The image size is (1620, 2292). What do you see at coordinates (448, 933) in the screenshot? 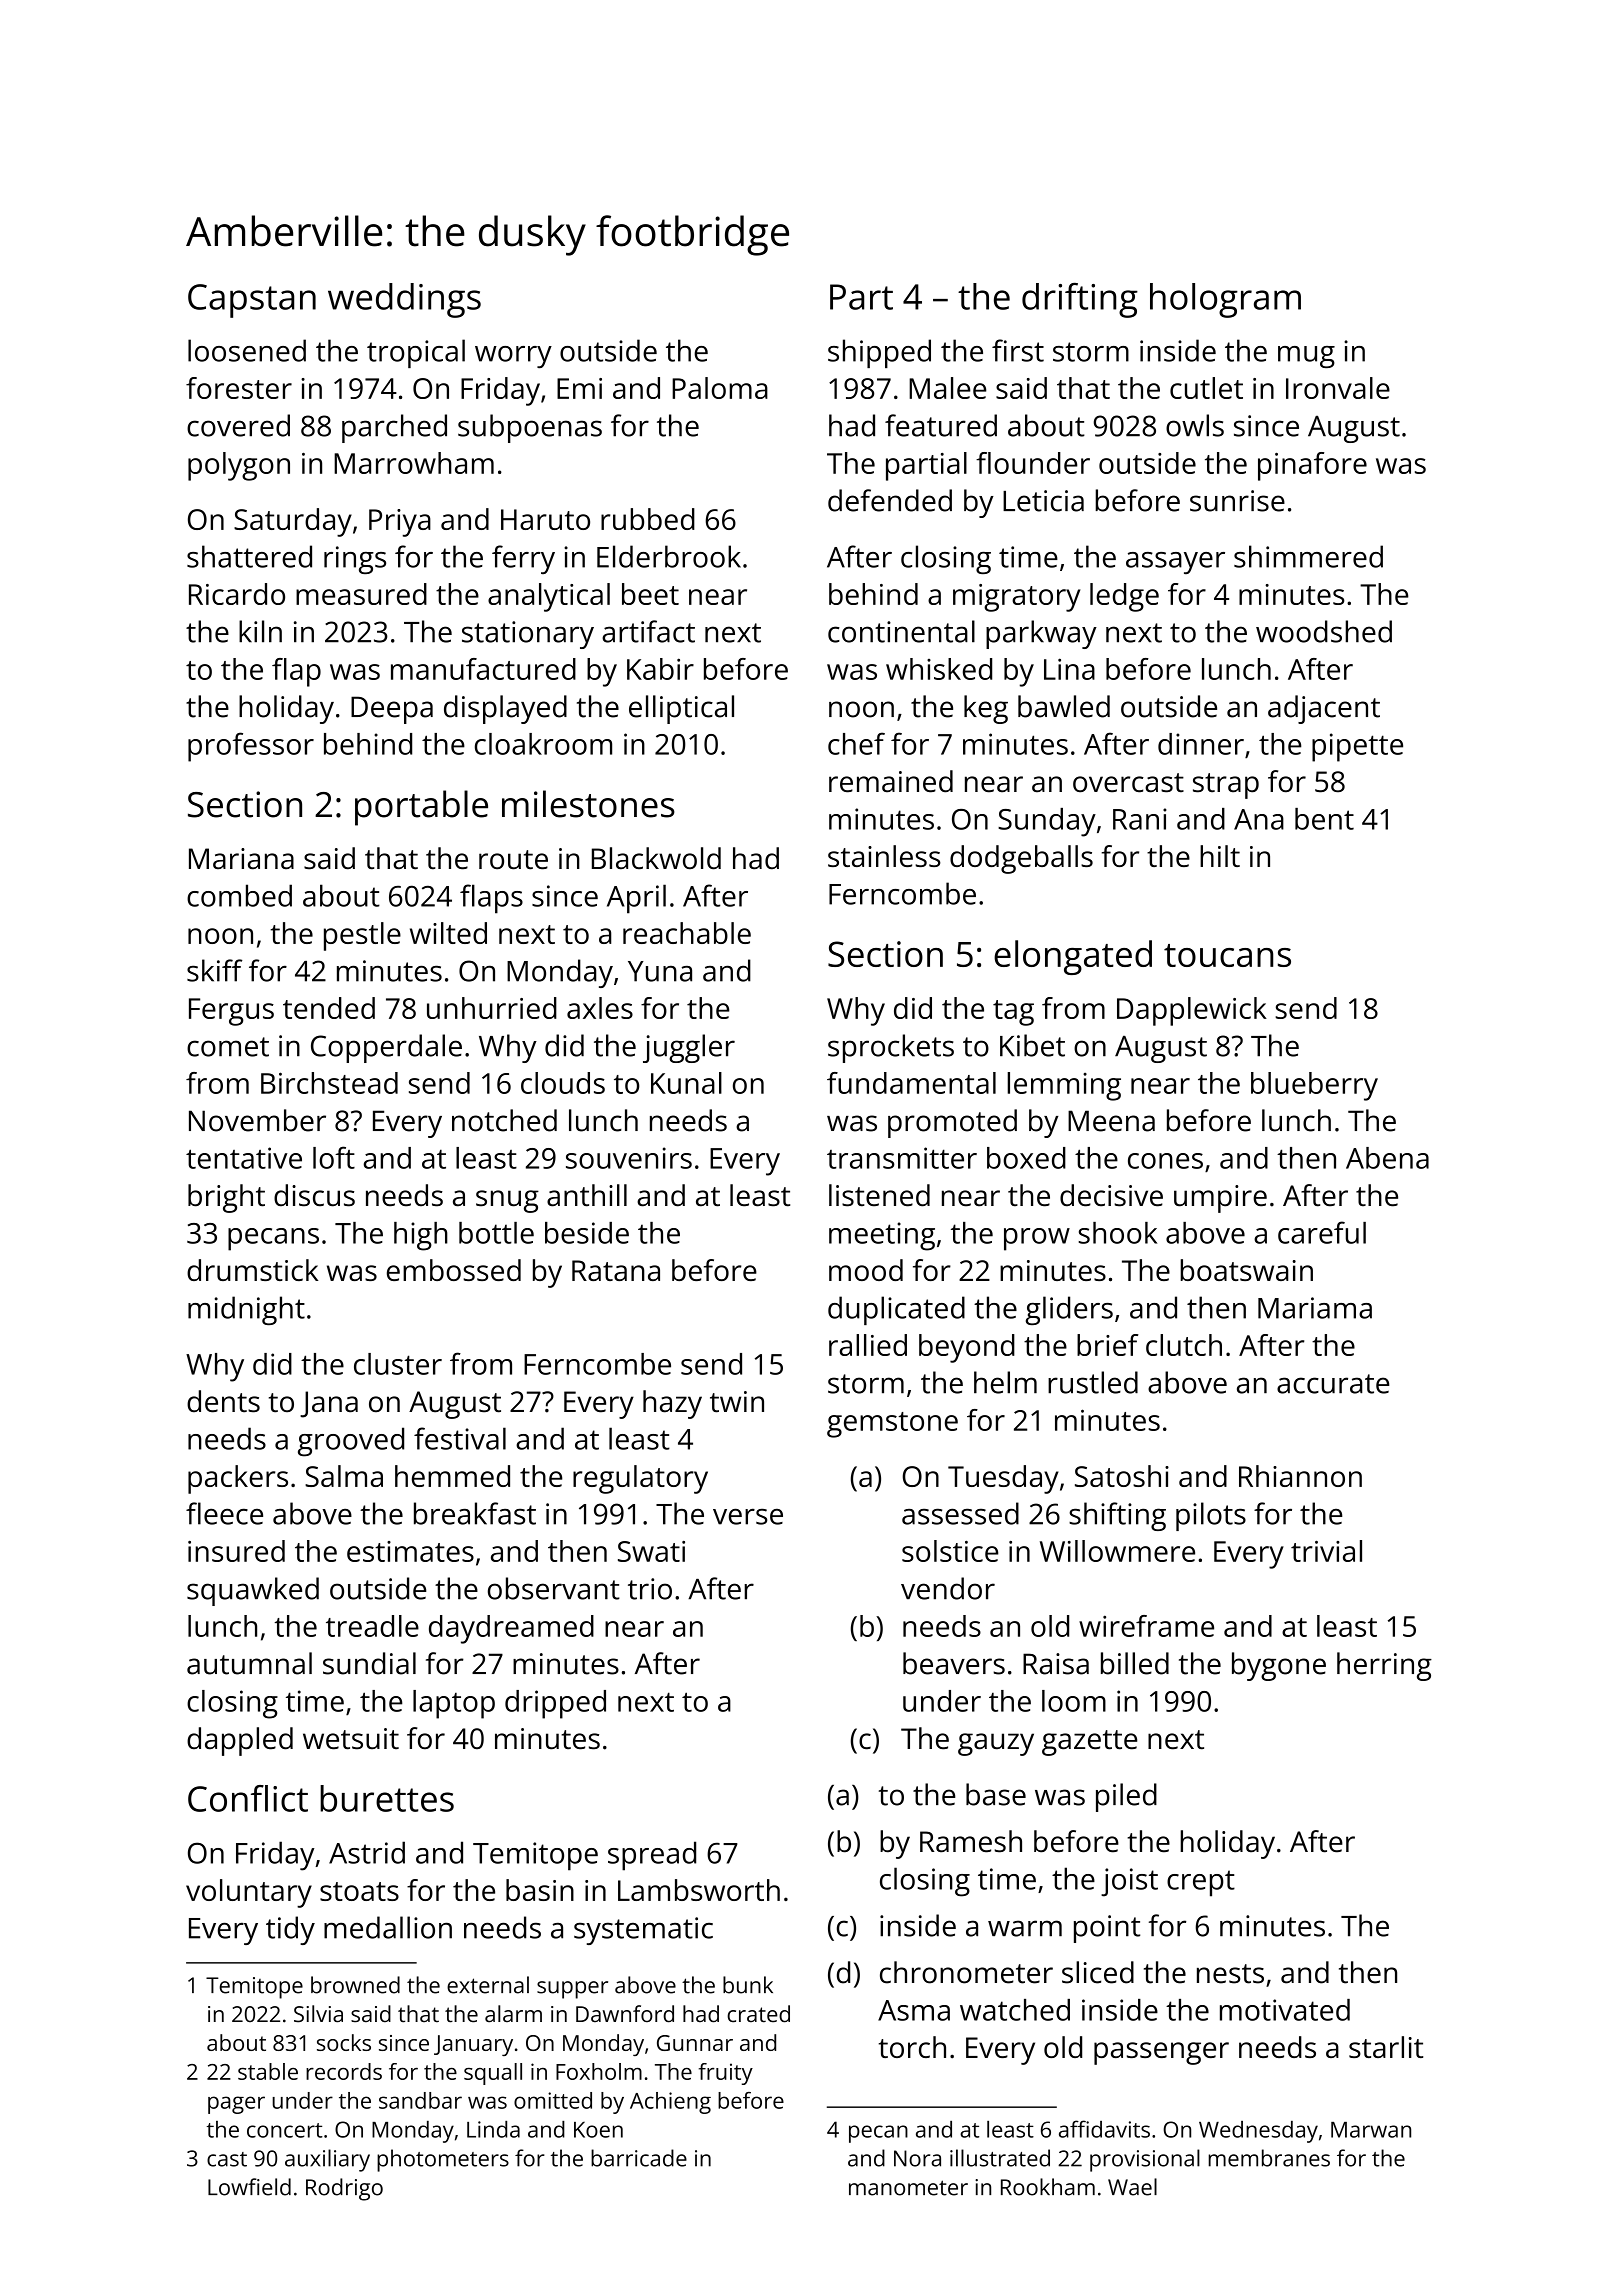
I see `wilted` at bounding box center [448, 933].
